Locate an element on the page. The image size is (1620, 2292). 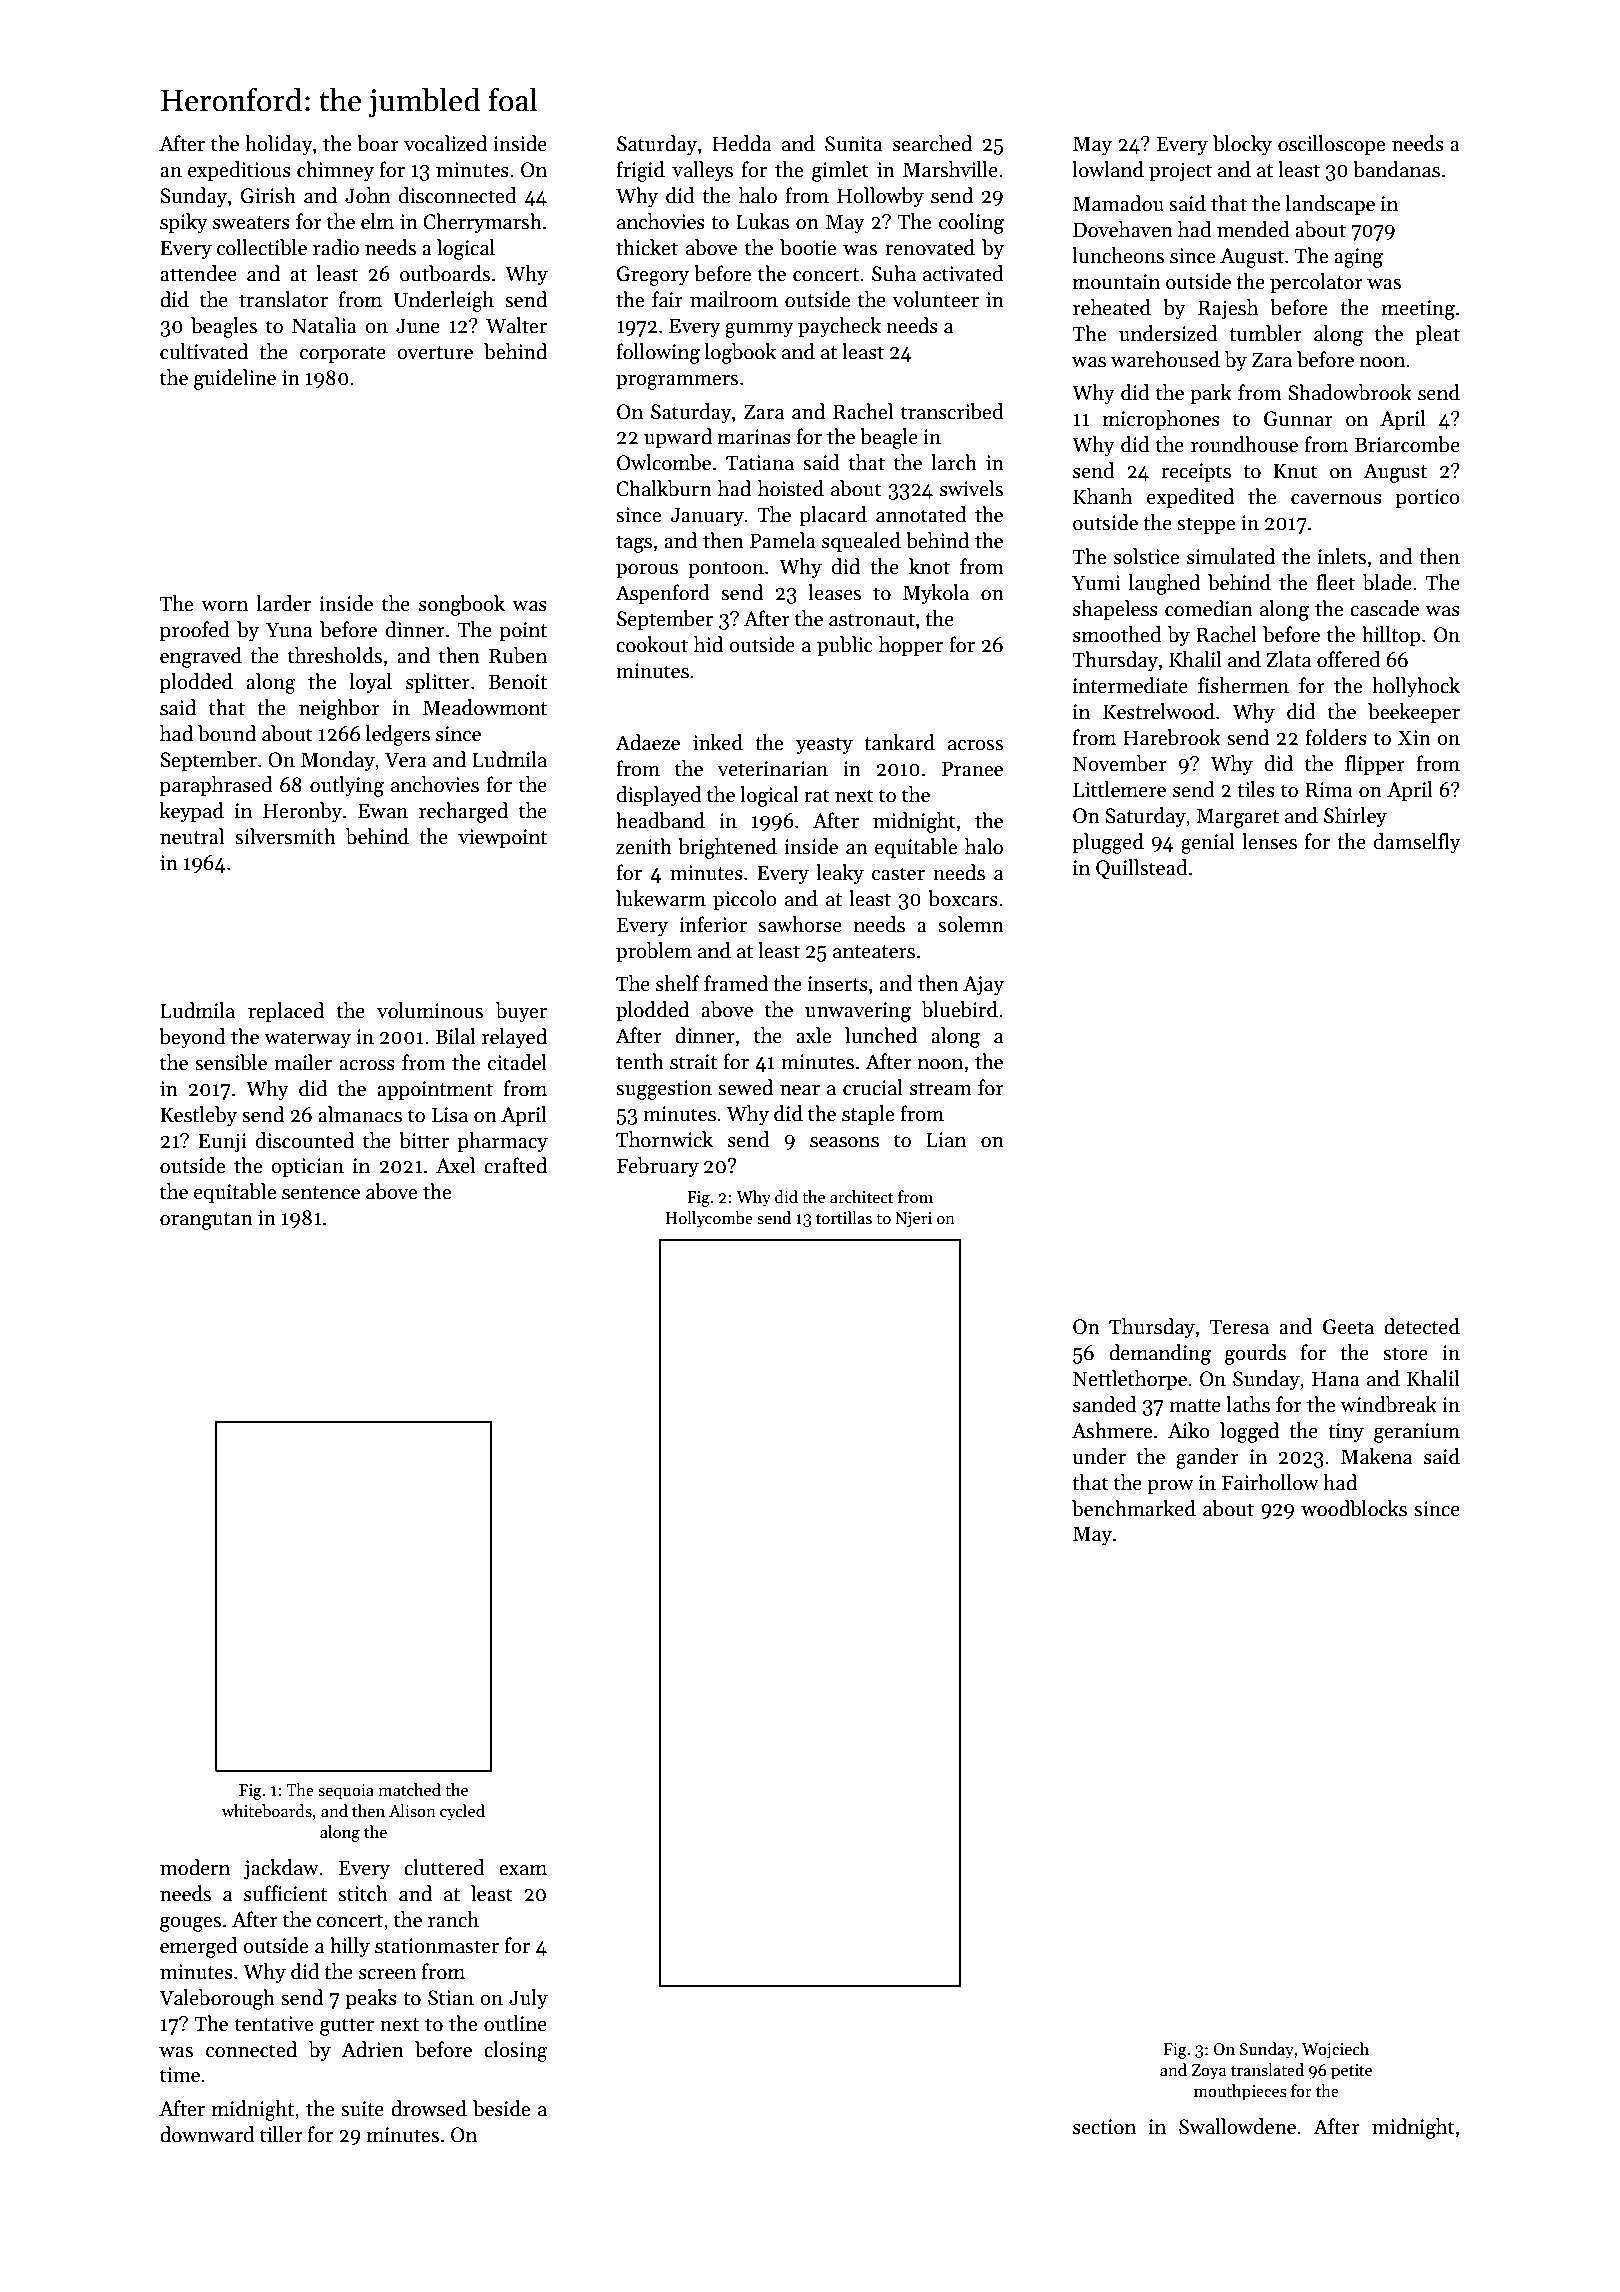
sentence is located at coordinates (321, 1193).
